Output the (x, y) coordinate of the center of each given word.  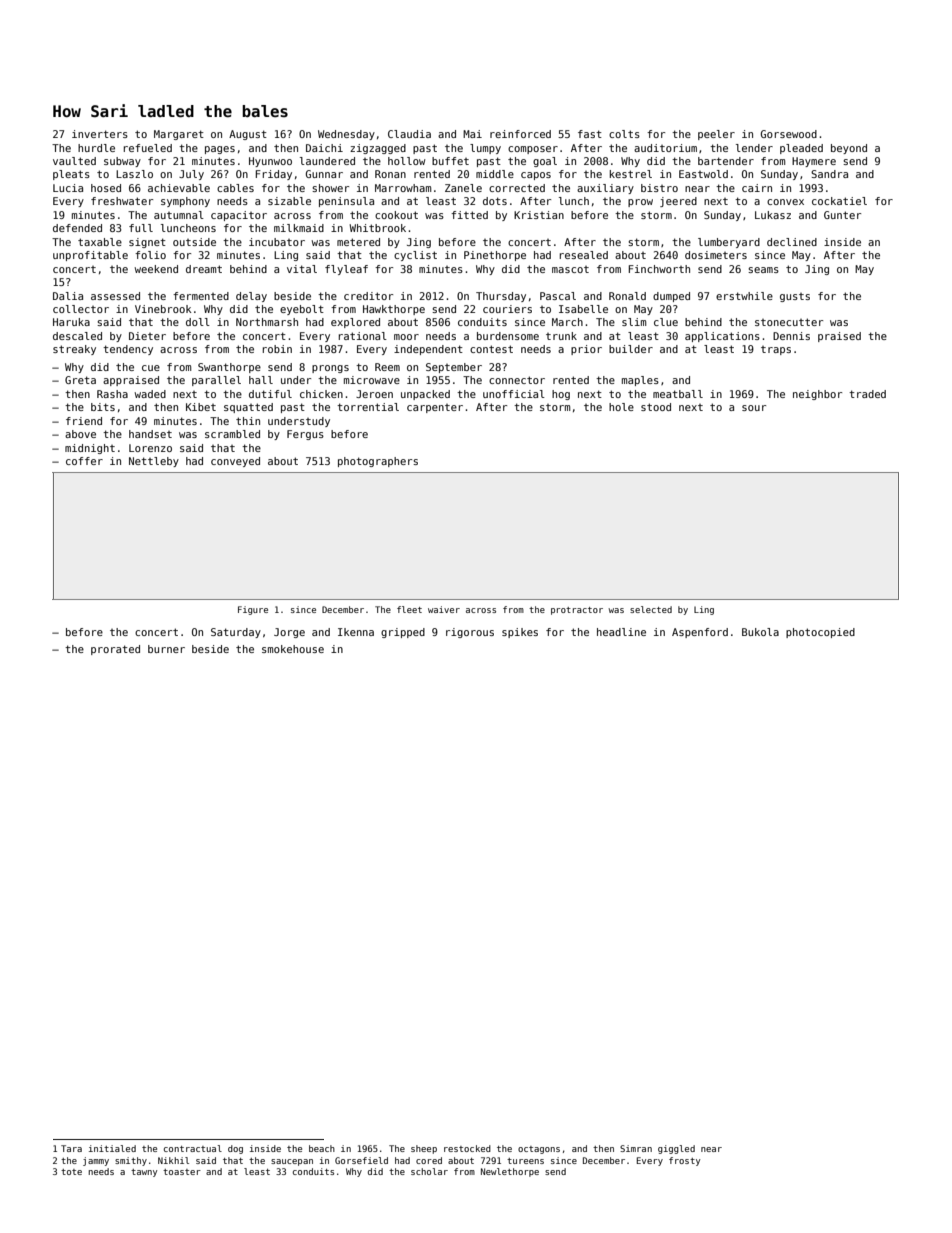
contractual (193, 1148)
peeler (716, 135)
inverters (100, 134)
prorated (115, 650)
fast (590, 134)
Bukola (760, 632)
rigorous (470, 633)
